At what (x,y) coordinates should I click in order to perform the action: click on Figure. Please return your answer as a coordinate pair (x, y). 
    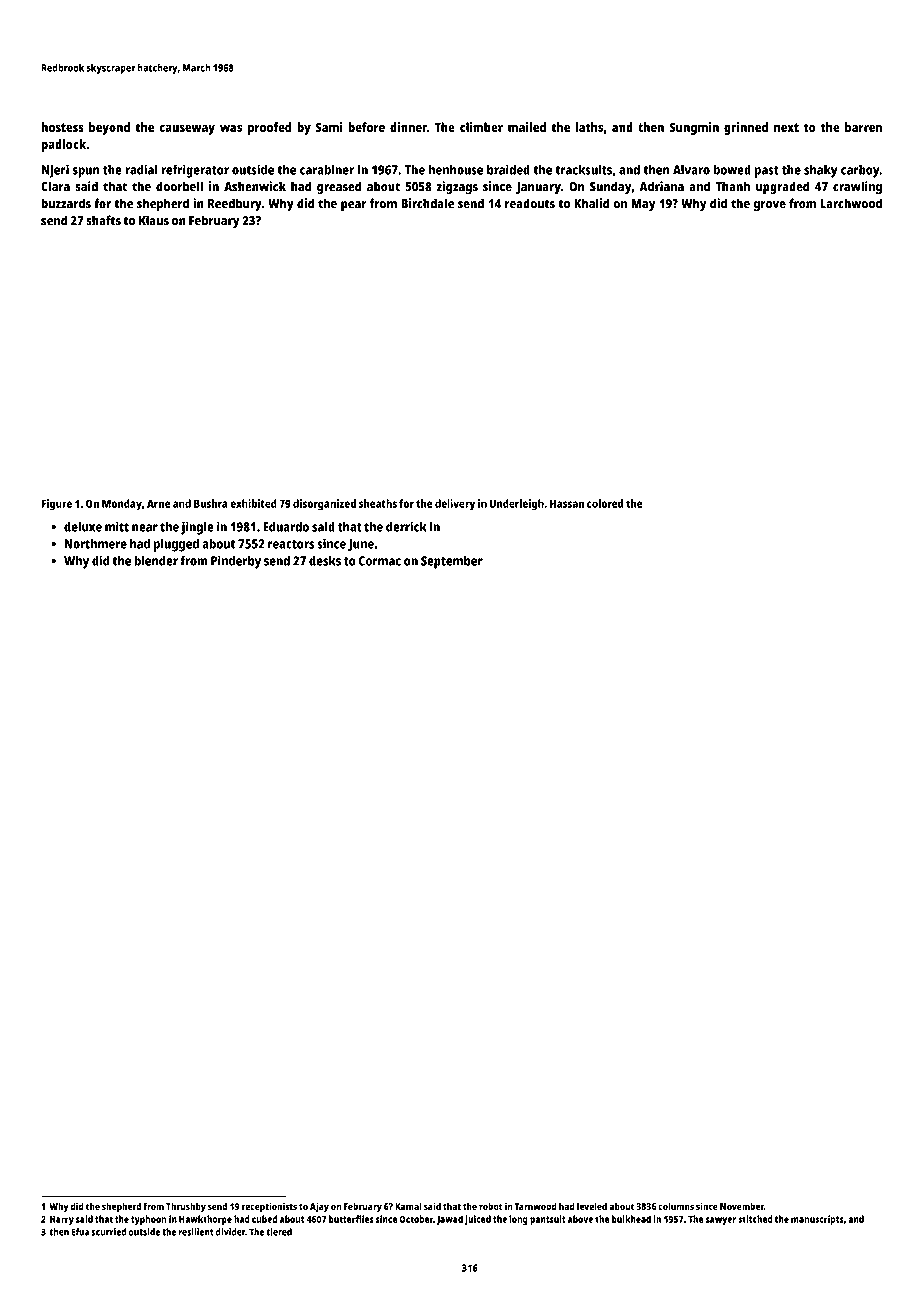
    Looking at the image, I should click on (56, 505).
